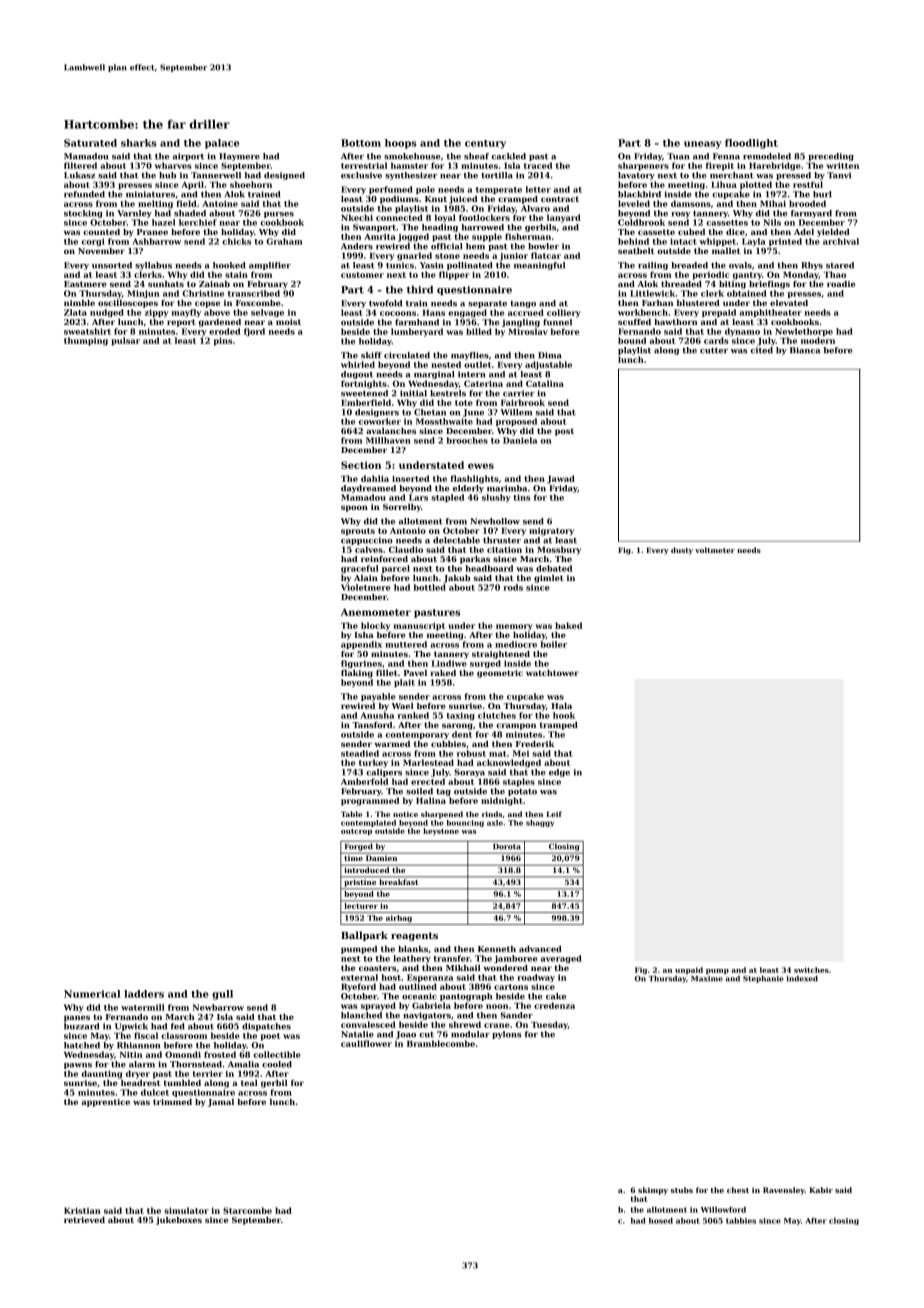  What do you see at coordinates (184, 1035) in the screenshot?
I see `classroom` at bounding box center [184, 1035].
